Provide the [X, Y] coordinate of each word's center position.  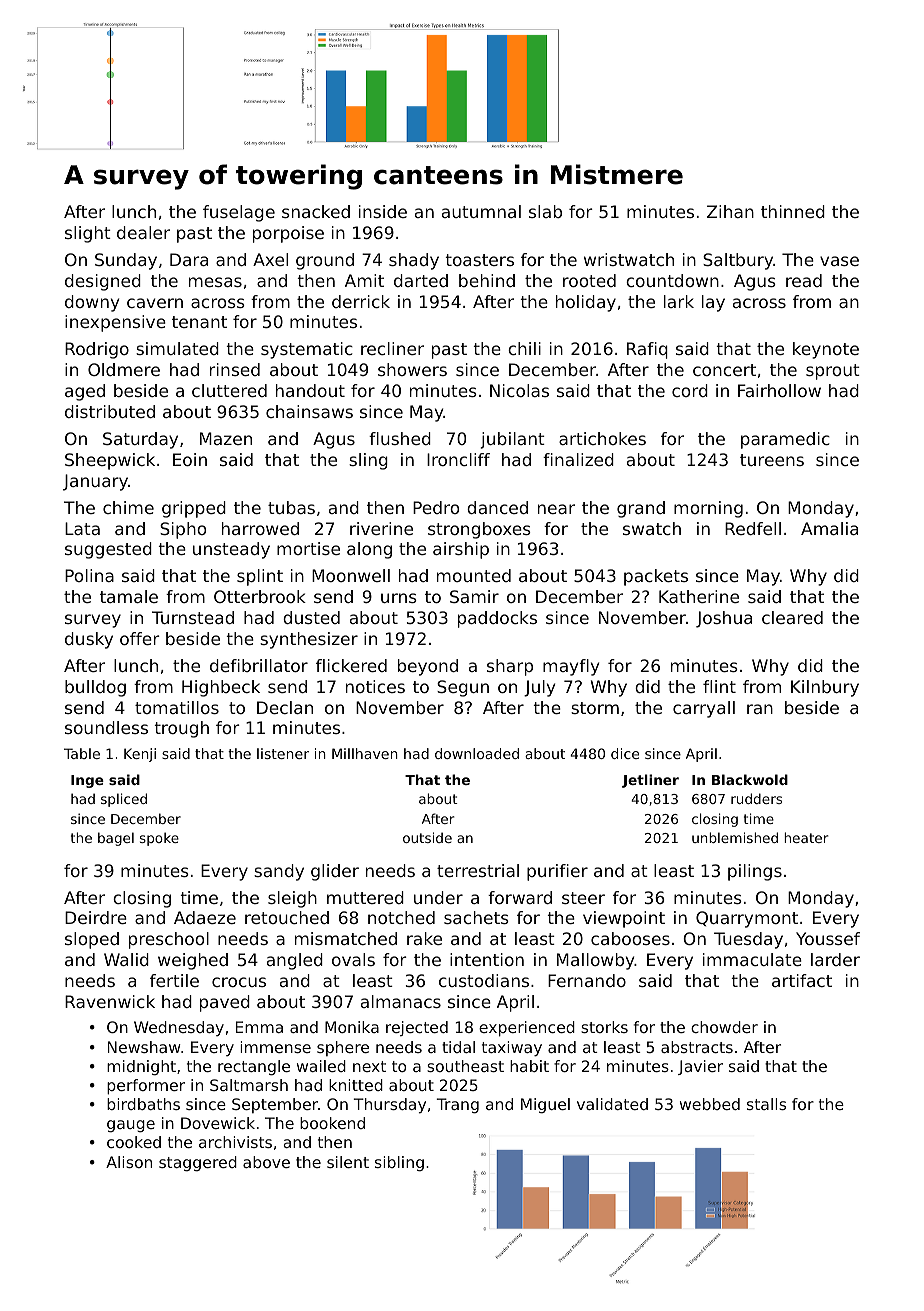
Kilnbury [825, 688]
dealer [143, 232]
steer [583, 898]
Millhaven [365, 753]
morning [708, 509]
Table [82, 753]
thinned [793, 211]
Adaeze [205, 917]
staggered [198, 1163]
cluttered [229, 390]
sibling [399, 1163]
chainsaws [309, 411]
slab [545, 211]
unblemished [735, 837]
